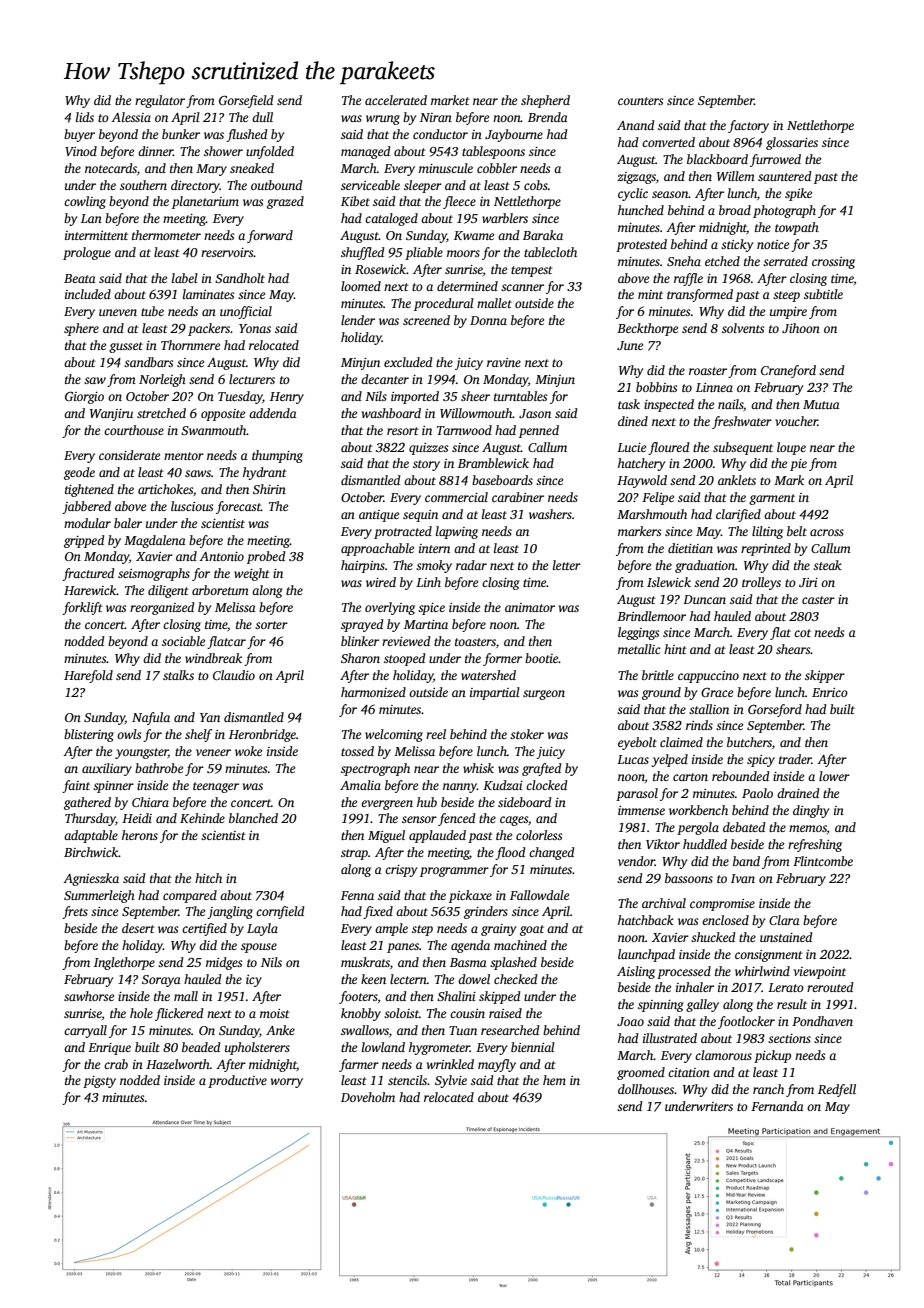  I want to click on harmonized, so click(373, 692).
